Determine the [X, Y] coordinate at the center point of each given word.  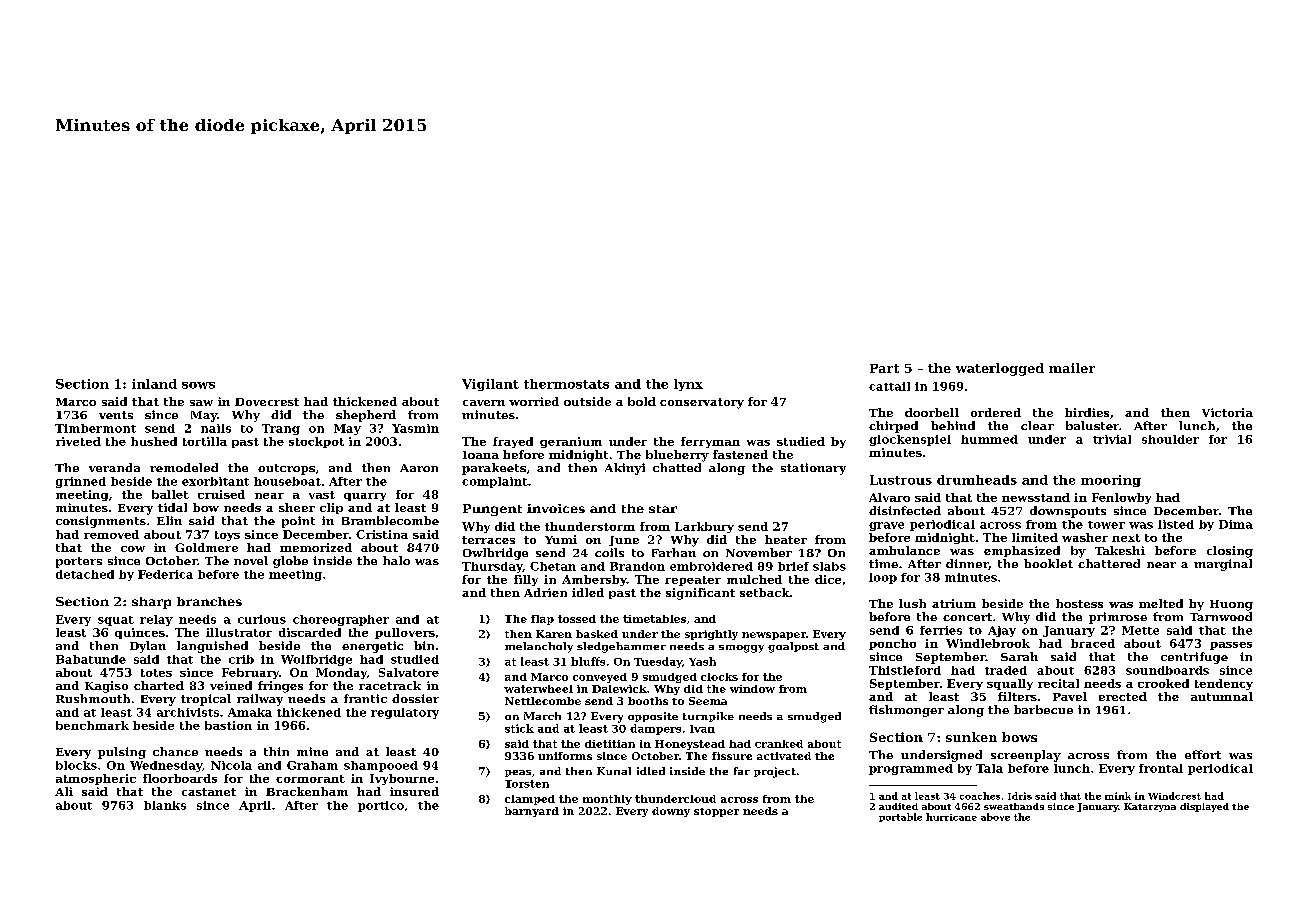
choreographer [341, 620]
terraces [488, 540]
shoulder [1170, 439]
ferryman [710, 442]
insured [414, 791]
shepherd [366, 416]
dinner [967, 564]
